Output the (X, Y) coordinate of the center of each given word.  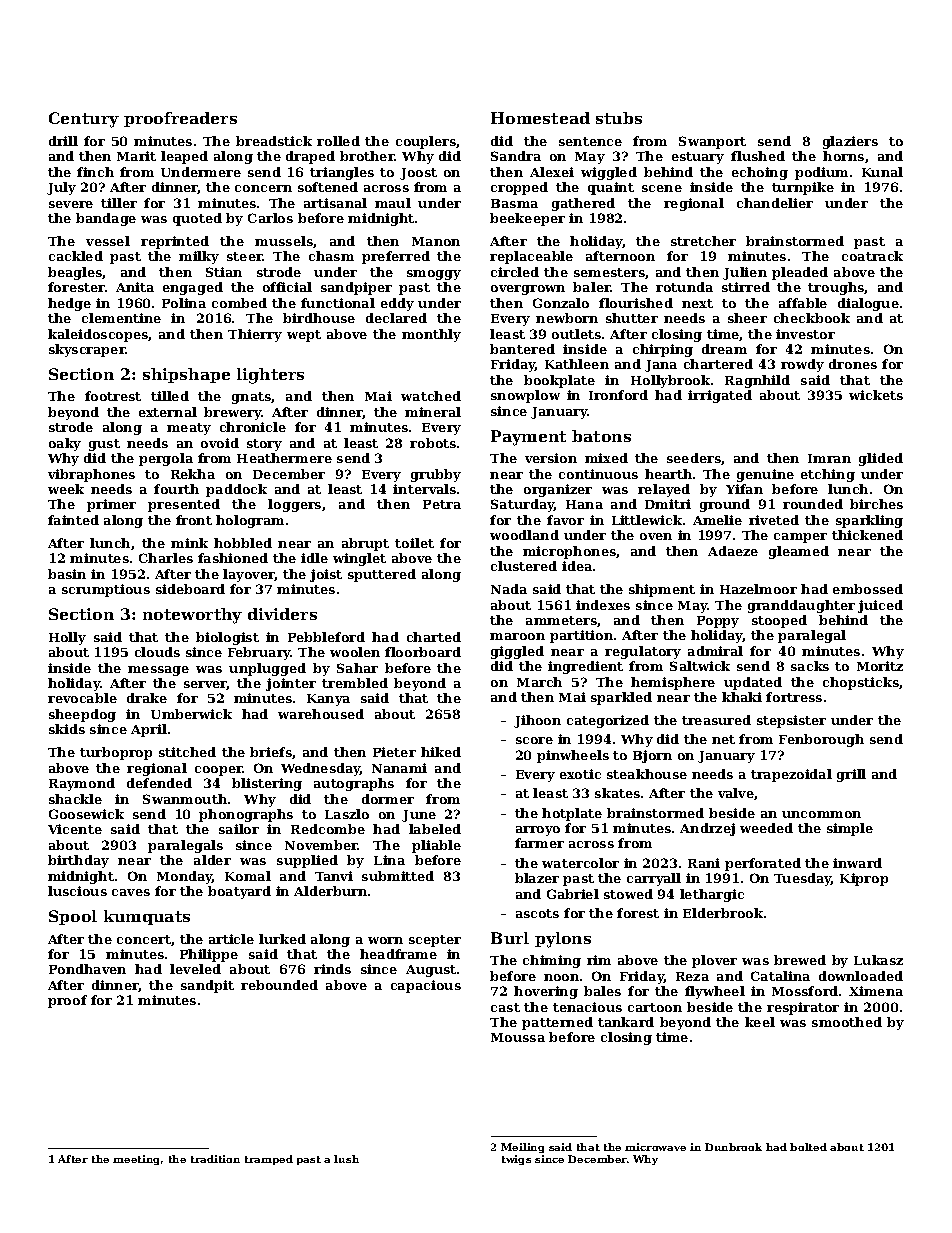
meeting (136, 1160)
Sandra (516, 156)
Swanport (712, 142)
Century (84, 120)
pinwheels (573, 756)
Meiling (522, 1148)
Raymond (82, 784)
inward (857, 863)
